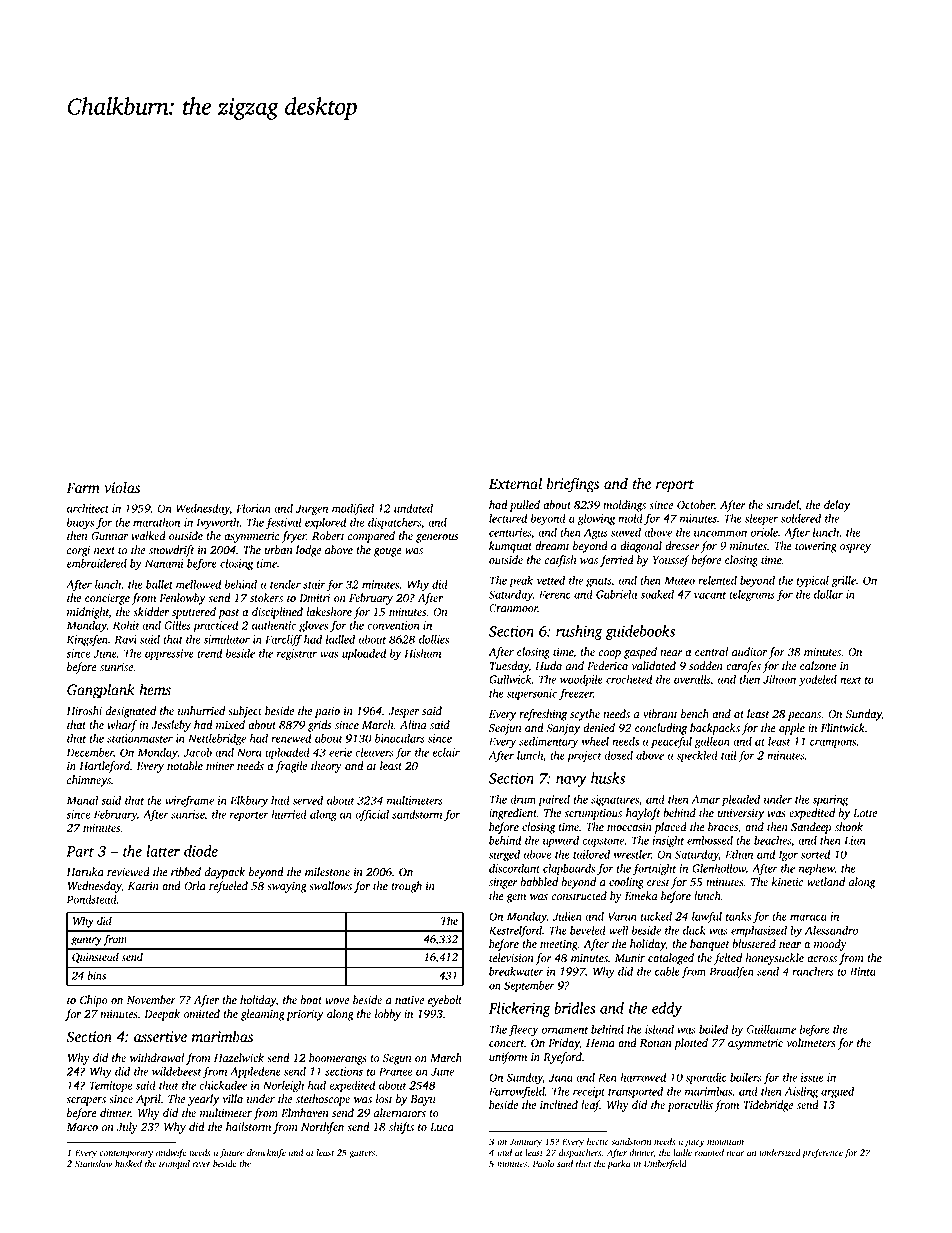  Describe the element at coordinates (393, 625) in the screenshot. I see `convention` at that location.
